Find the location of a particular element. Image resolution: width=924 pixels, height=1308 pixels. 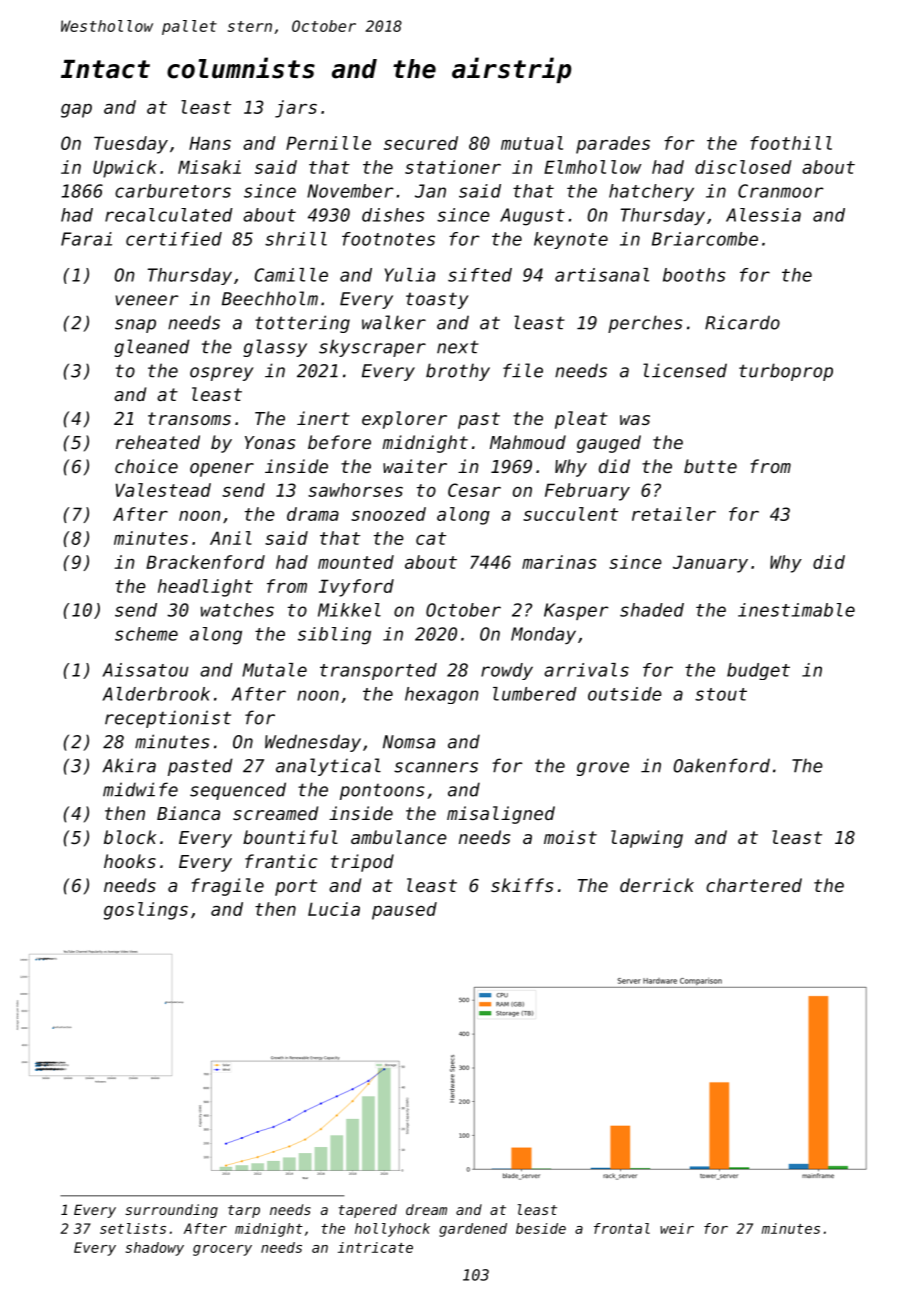

Yulia is located at coordinates (410, 275).
